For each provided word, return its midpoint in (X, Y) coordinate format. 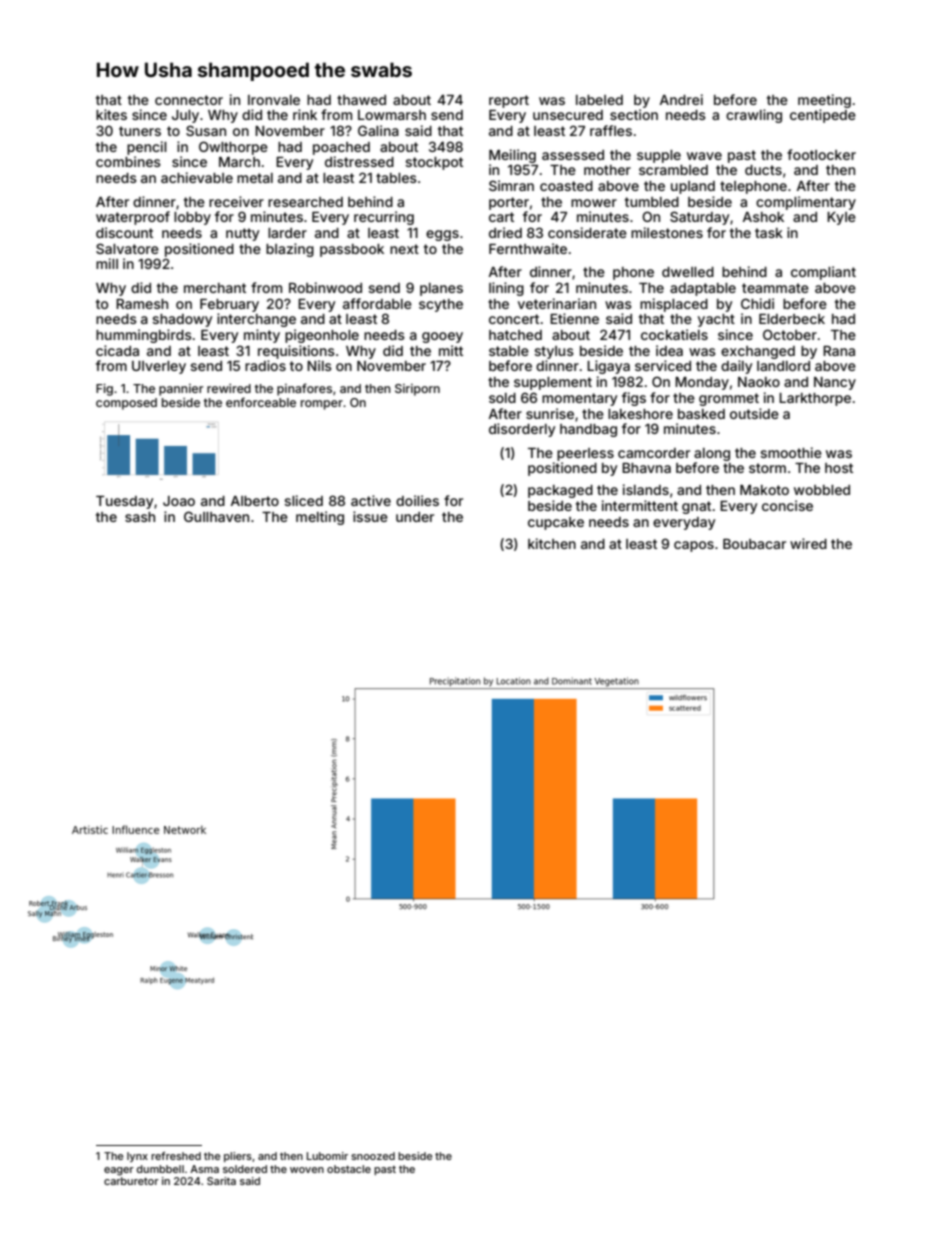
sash (140, 517)
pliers (238, 1157)
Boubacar (754, 544)
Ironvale (274, 100)
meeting (824, 101)
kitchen (552, 543)
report (509, 101)
